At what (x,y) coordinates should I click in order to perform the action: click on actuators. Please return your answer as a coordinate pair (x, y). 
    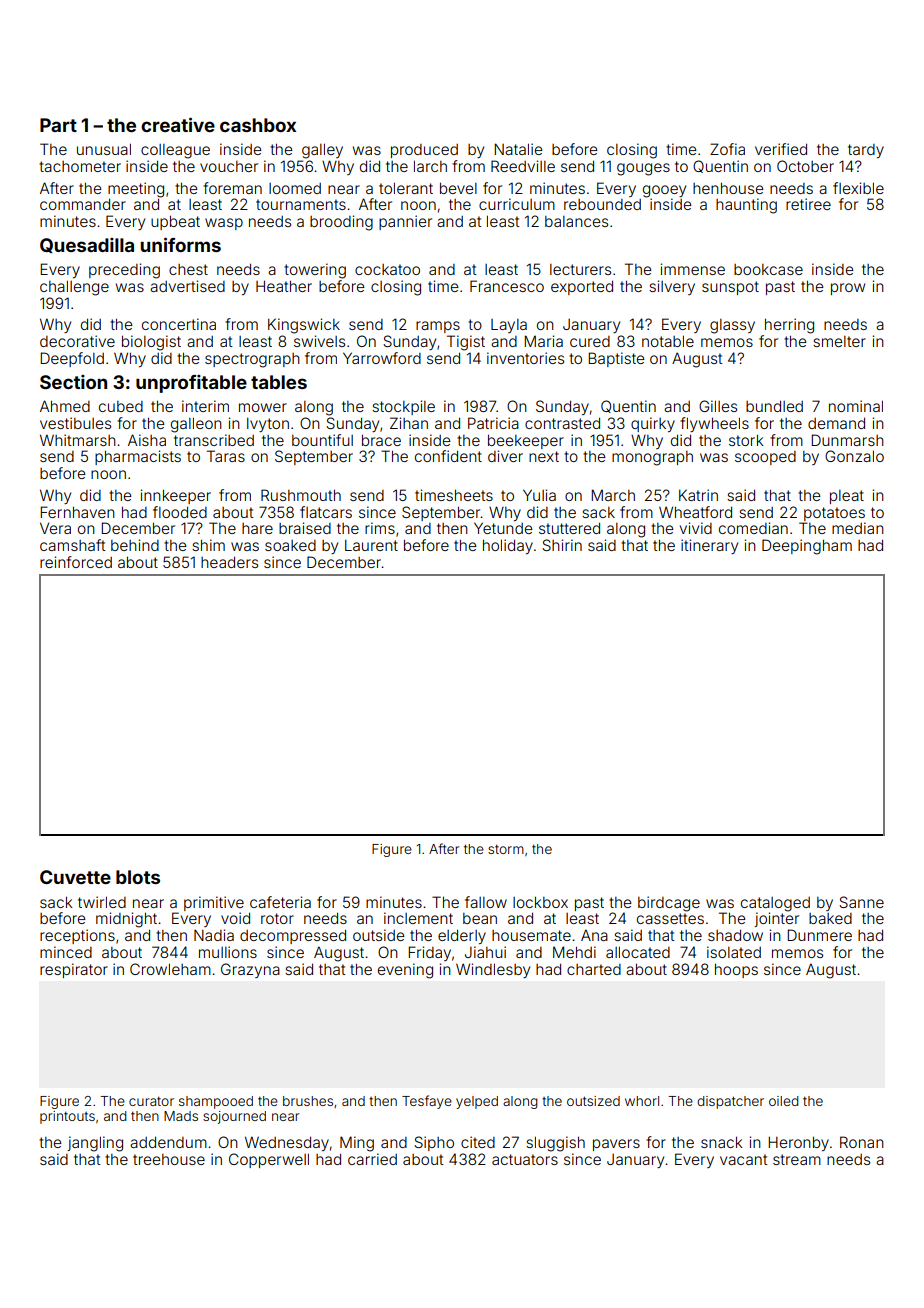
    Looking at the image, I should click on (525, 1159).
